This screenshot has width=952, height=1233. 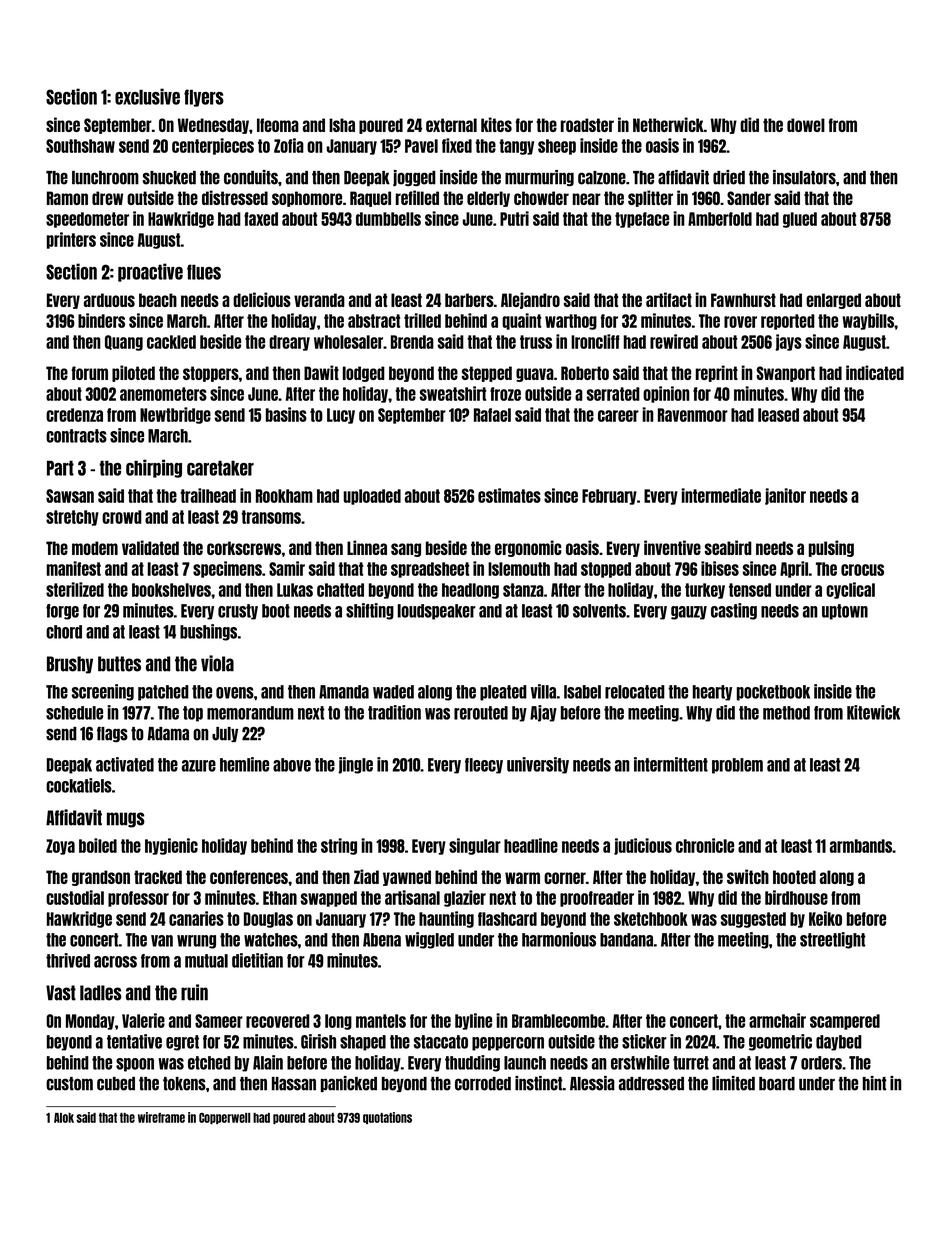 I want to click on instinct, so click(x=539, y=1083).
